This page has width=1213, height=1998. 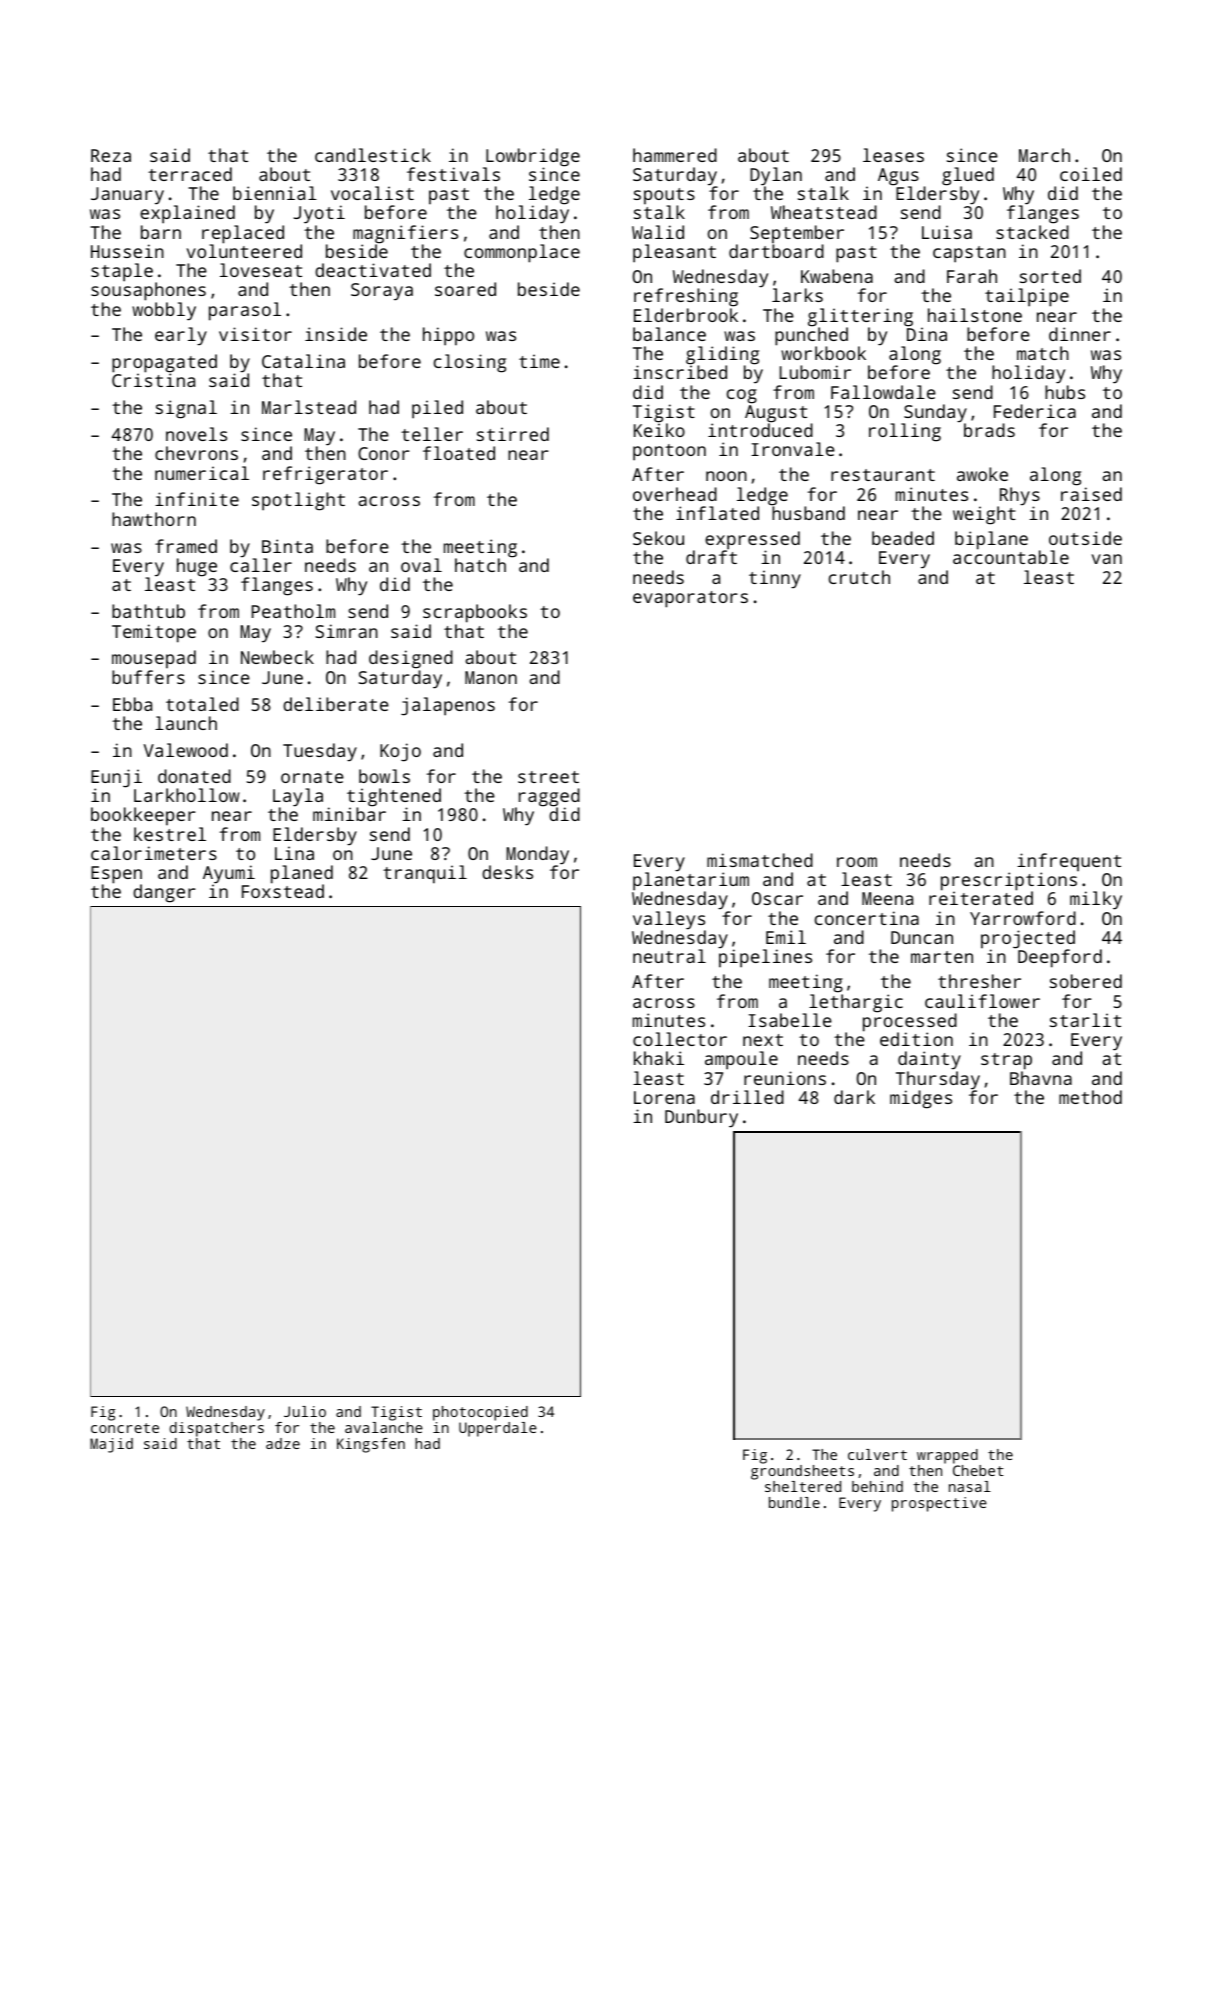 What do you see at coordinates (893, 155) in the page?
I see `leases` at bounding box center [893, 155].
